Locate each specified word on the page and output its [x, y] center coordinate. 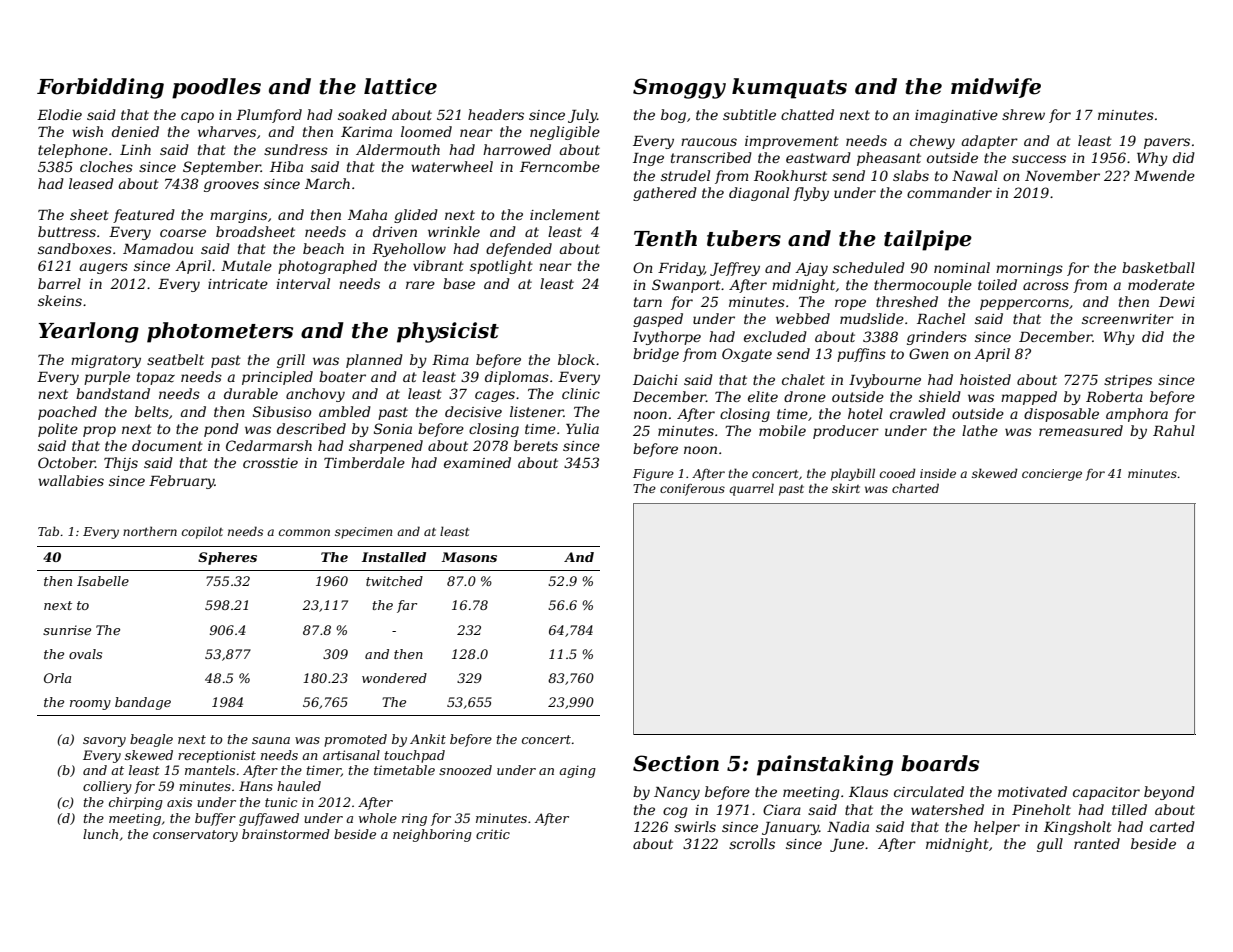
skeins [60, 300]
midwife [996, 88]
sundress [296, 149]
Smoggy [679, 88]
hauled [299, 786]
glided [416, 216]
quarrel [751, 489]
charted [915, 488]
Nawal [975, 175]
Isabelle [103, 581]
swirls [695, 826]
